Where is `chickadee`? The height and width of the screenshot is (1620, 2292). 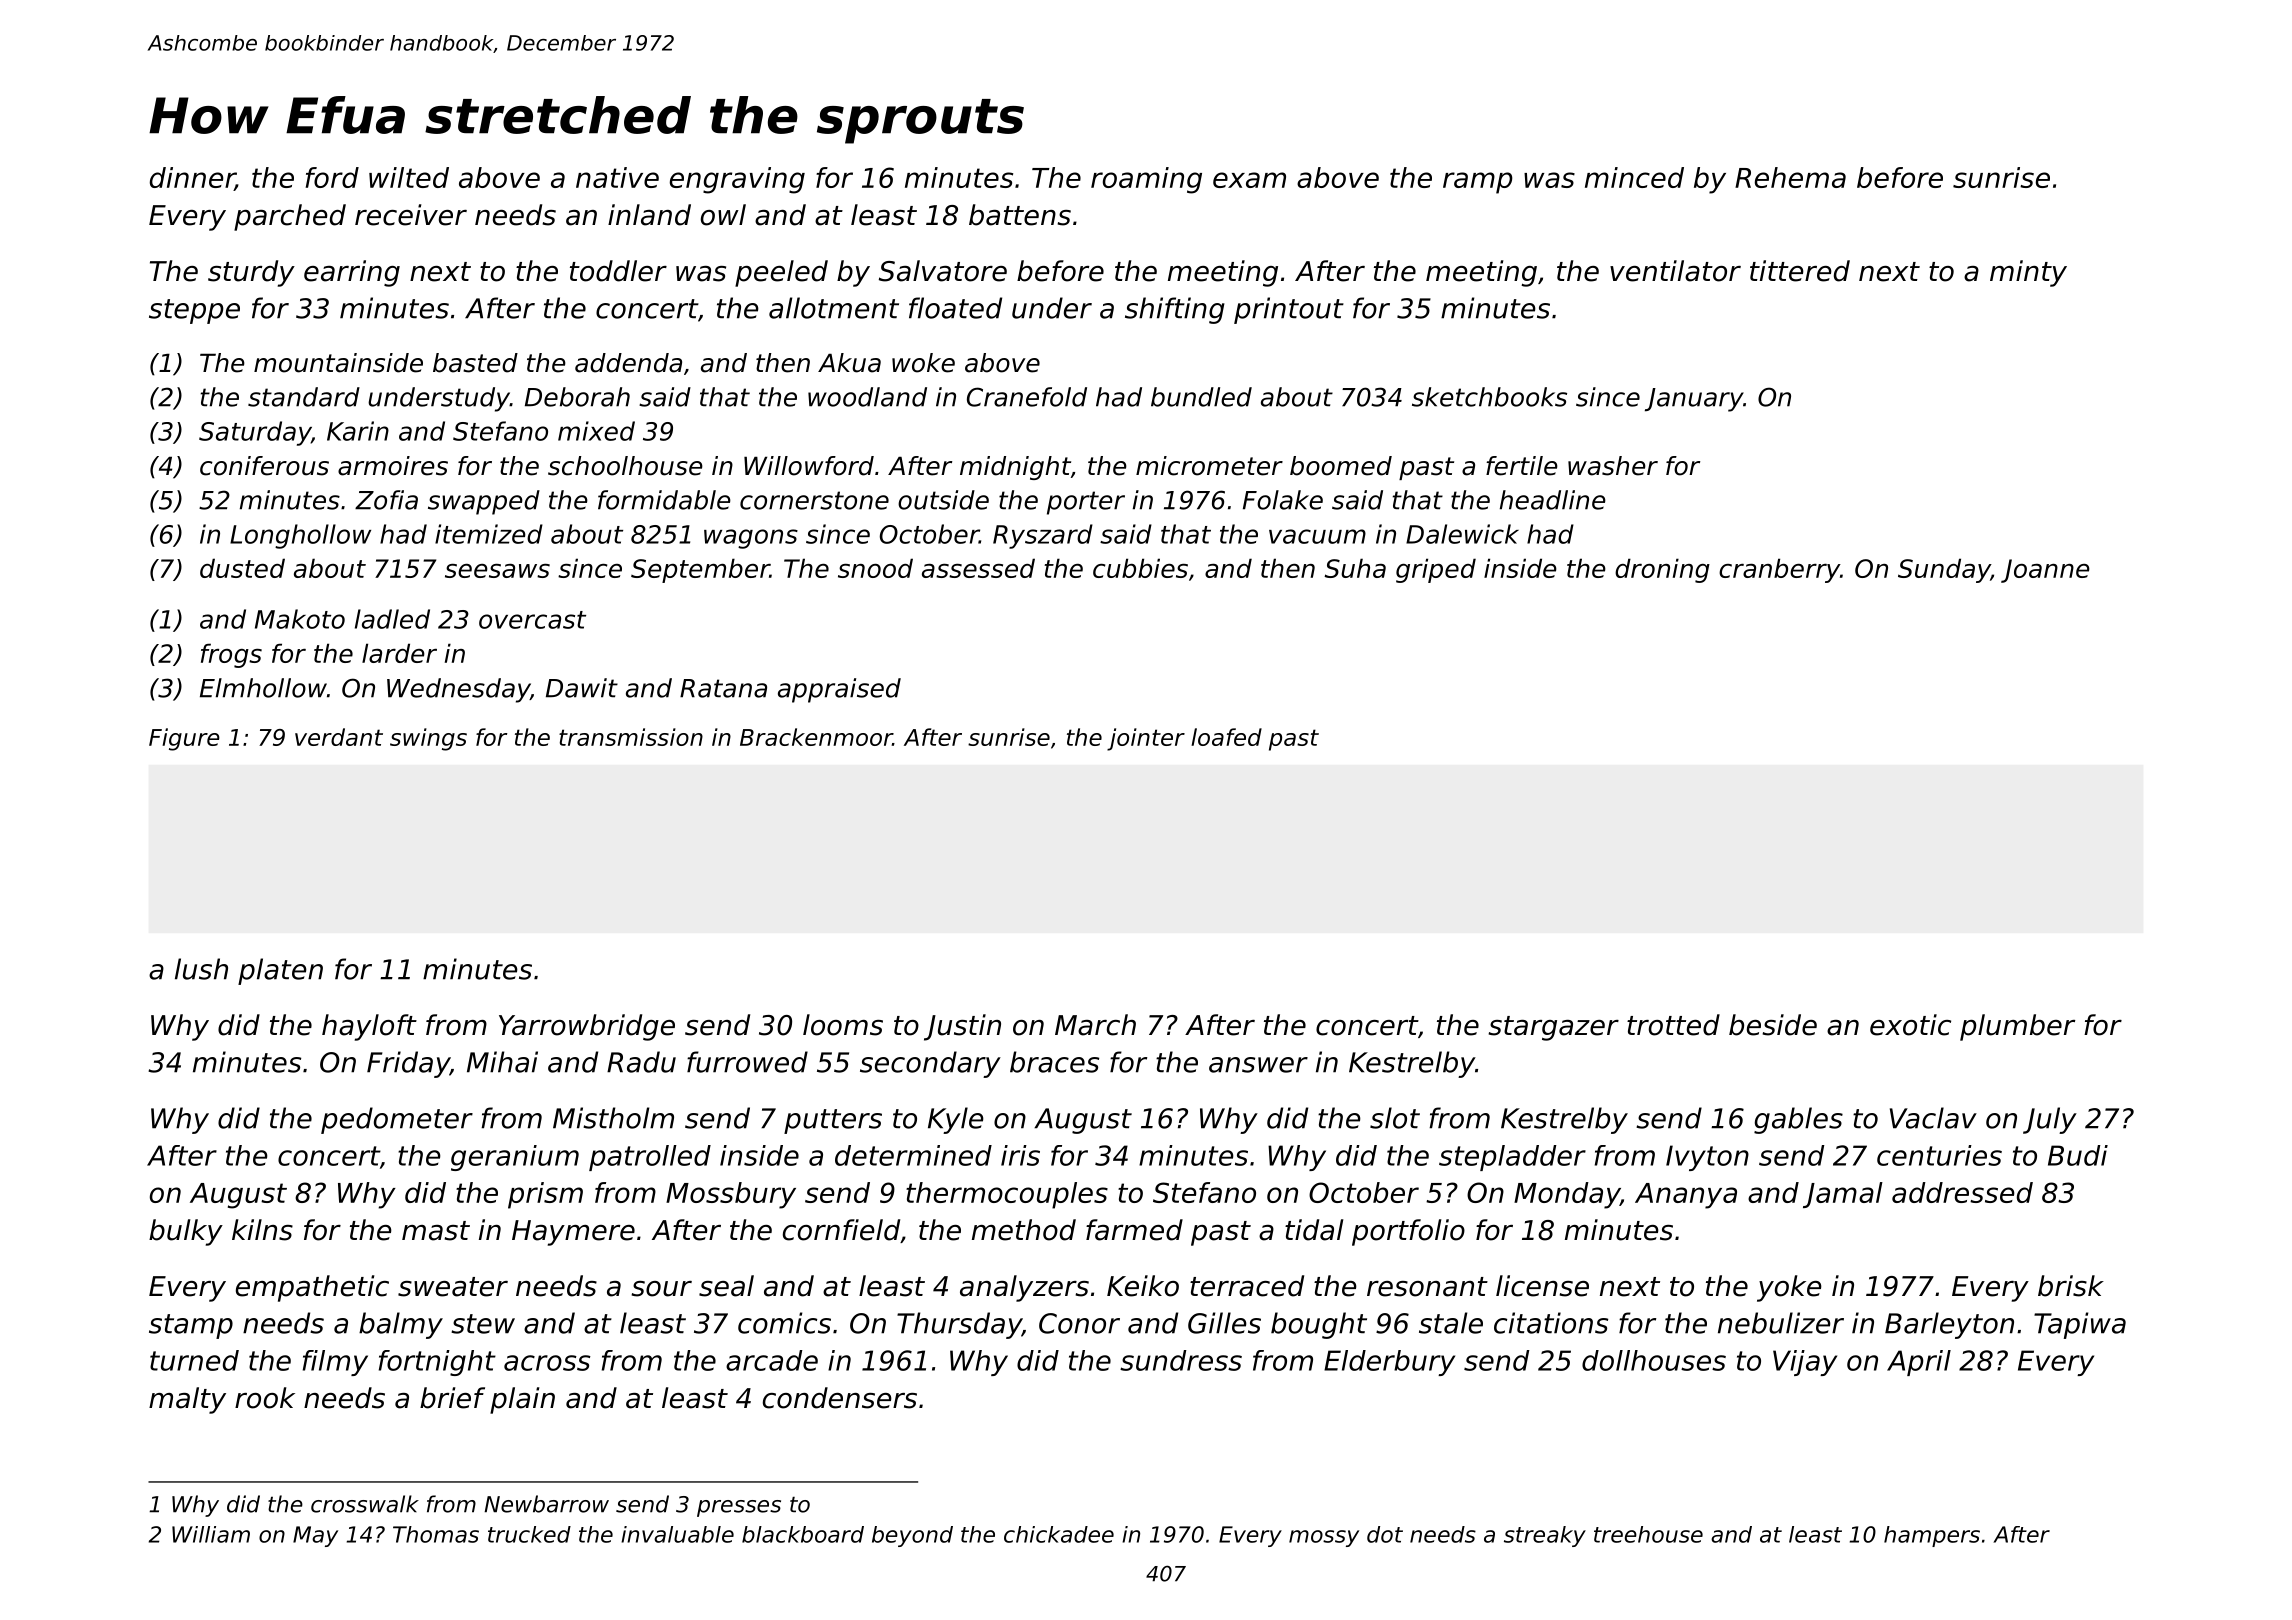 chickadee is located at coordinates (1059, 1534).
